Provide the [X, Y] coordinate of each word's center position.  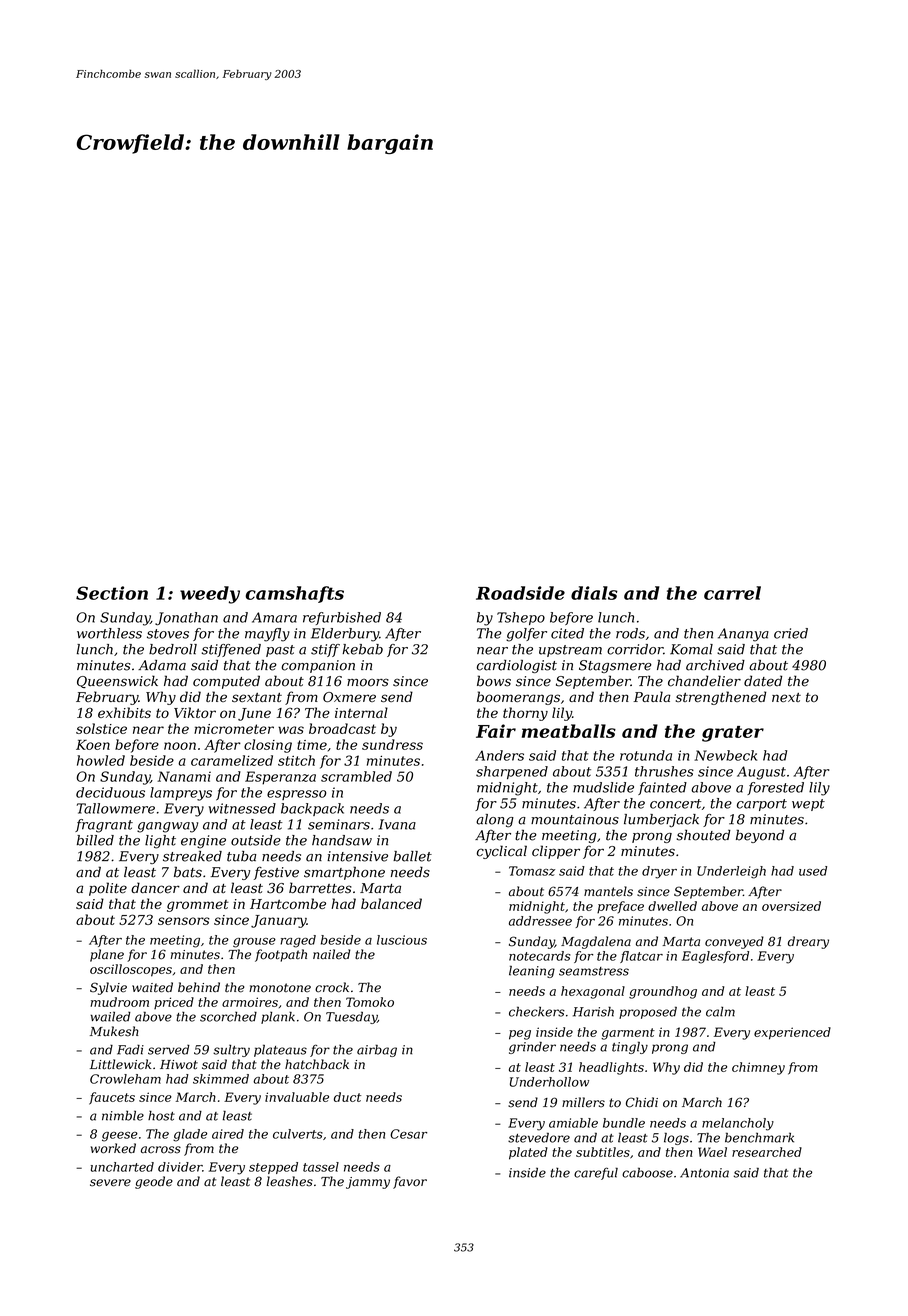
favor [410, 1182]
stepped [273, 1168]
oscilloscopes [131, 970]
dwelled [672, 906]
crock [332, 987]
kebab [362, 649]
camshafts [295, 594]
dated [763, 681]
